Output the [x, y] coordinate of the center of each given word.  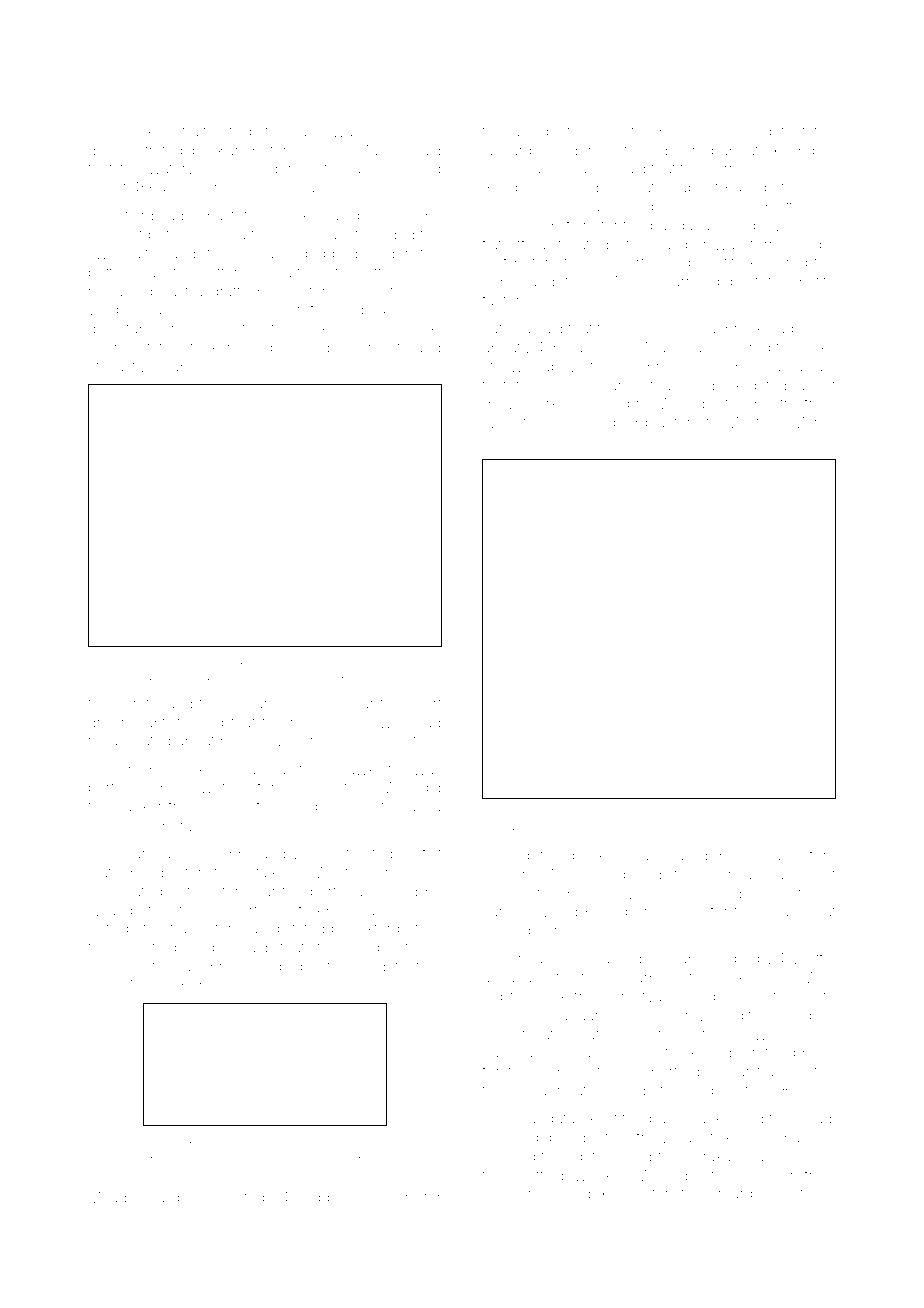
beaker [595, 855]
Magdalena [126, 1199]
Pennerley [517, 1194]
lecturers [789, 813]
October [808, 1193]
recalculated [130, 740]
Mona [625, 281]
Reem [734, 206]
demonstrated [135, 150]
